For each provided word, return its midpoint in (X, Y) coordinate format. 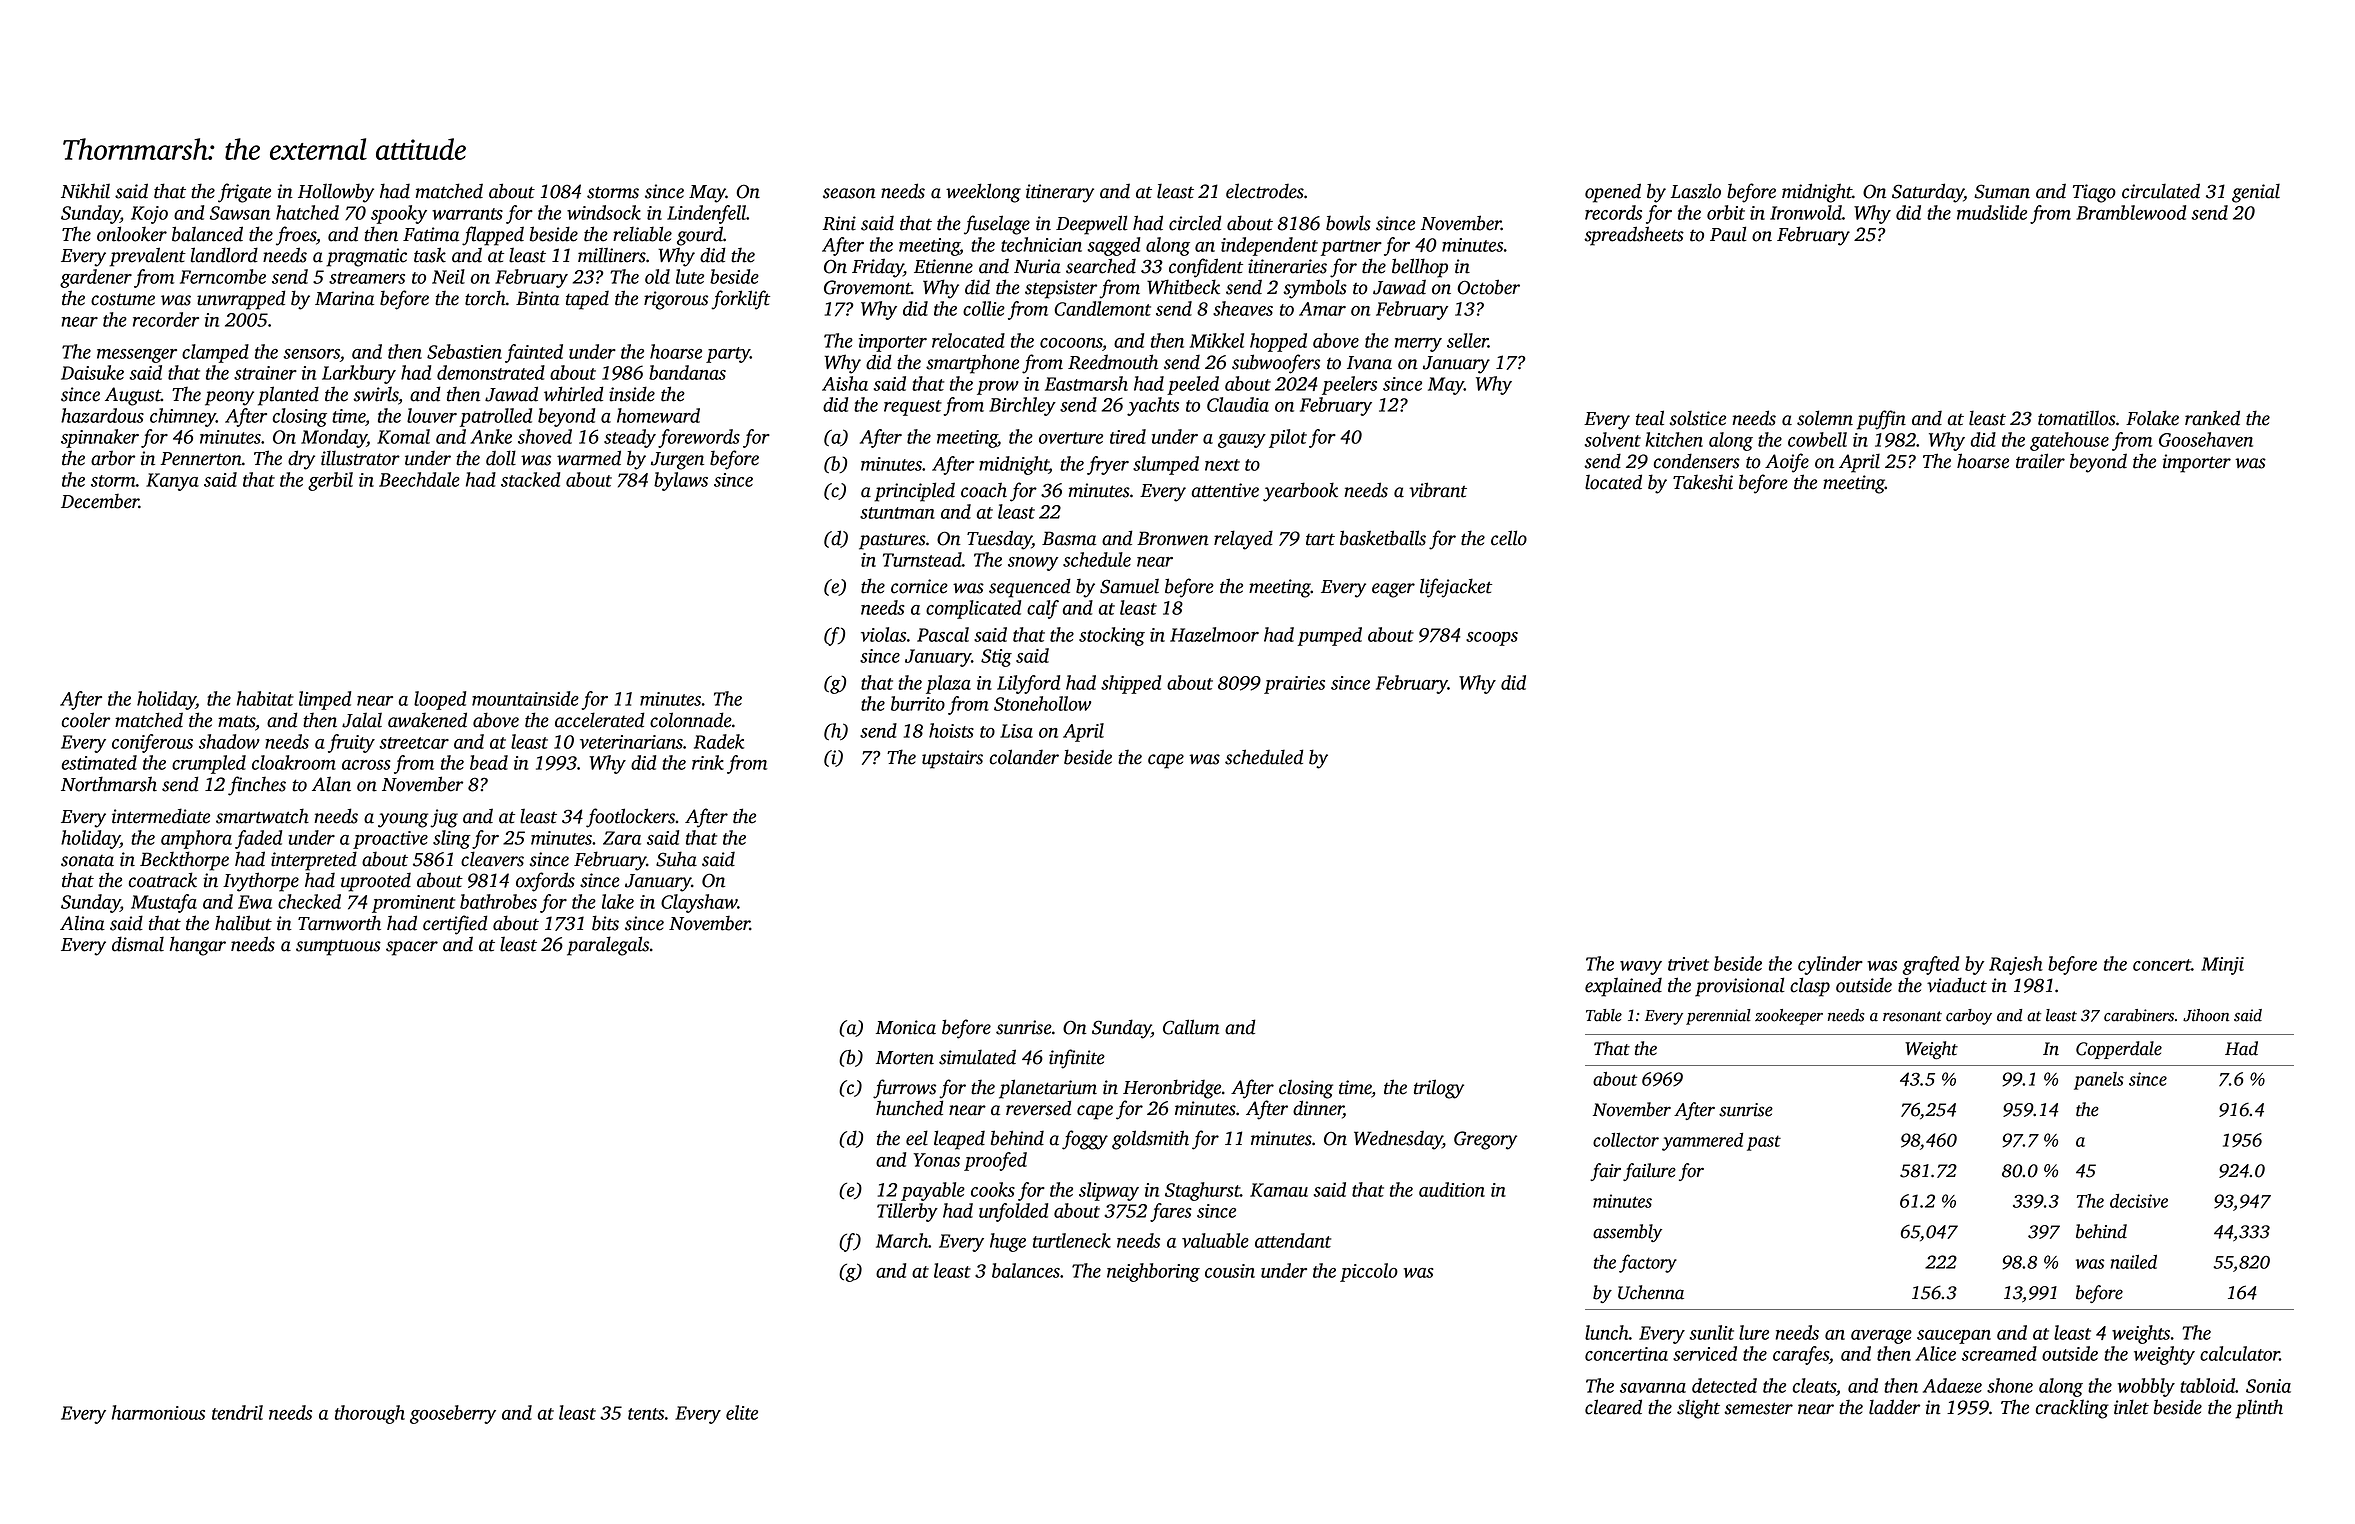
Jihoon (2206, 1015)
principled (914, 492)
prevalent (147, 257)
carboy (1969, 1017)
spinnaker (100, 438)
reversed (1039, 1108)
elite (742, 1412)
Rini (839, 223)
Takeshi (1703, 482)
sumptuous (338, 947)
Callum (1191, 1027)
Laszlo (1696, 191)
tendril (237, 1412)
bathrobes (498, 901)
